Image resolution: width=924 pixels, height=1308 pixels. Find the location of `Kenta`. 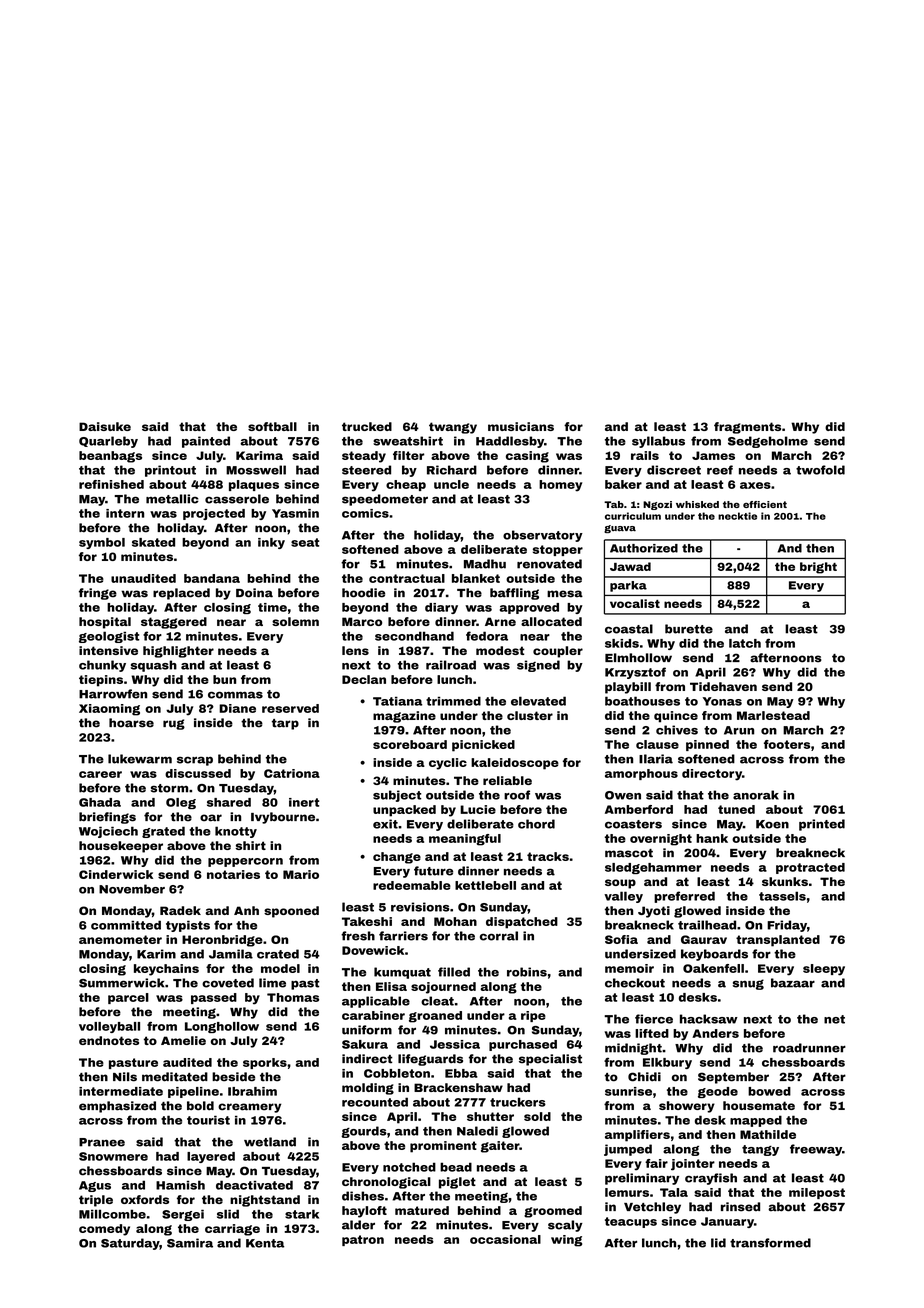

Kenta is located at coordinates (265, 1243).
